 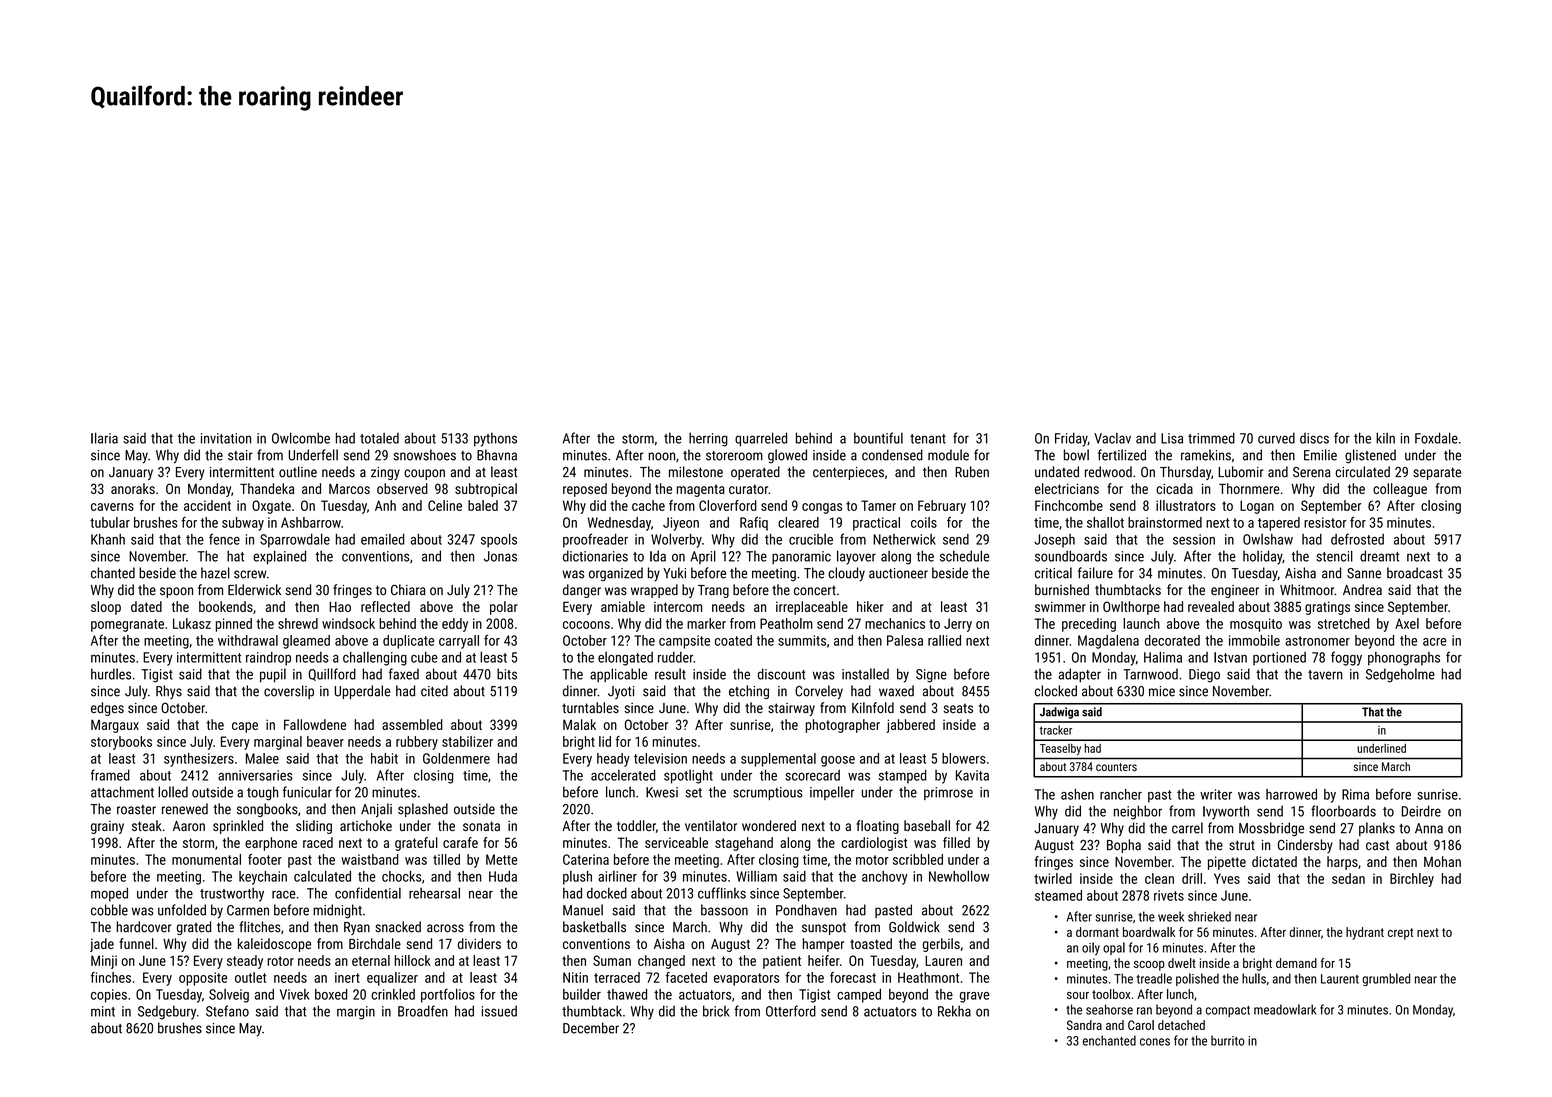 I want to click on carryall, so click(x=459, y=642).
